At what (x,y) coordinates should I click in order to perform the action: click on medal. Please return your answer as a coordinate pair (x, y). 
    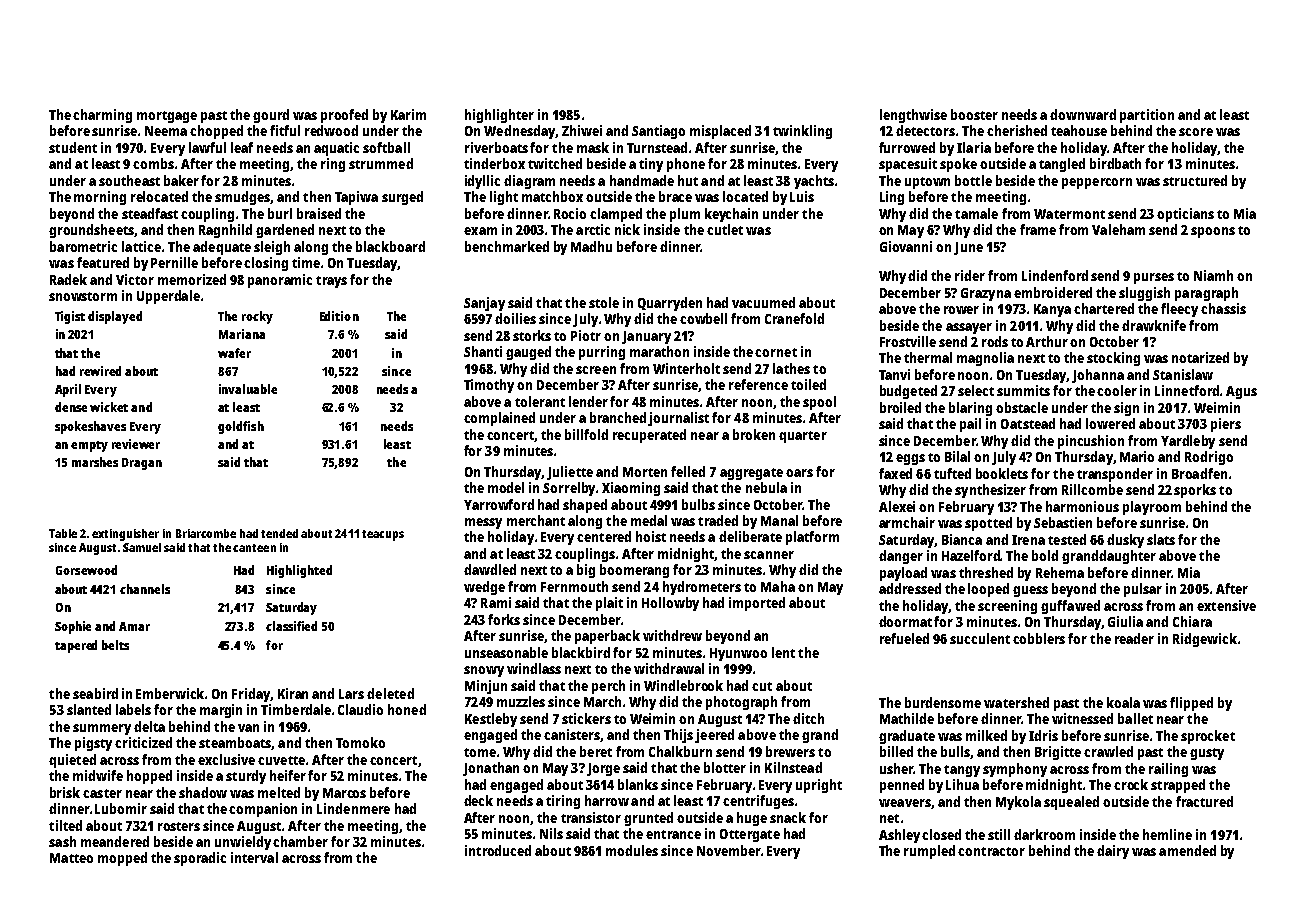
    Looking at the image, I should click on (649, 520).
